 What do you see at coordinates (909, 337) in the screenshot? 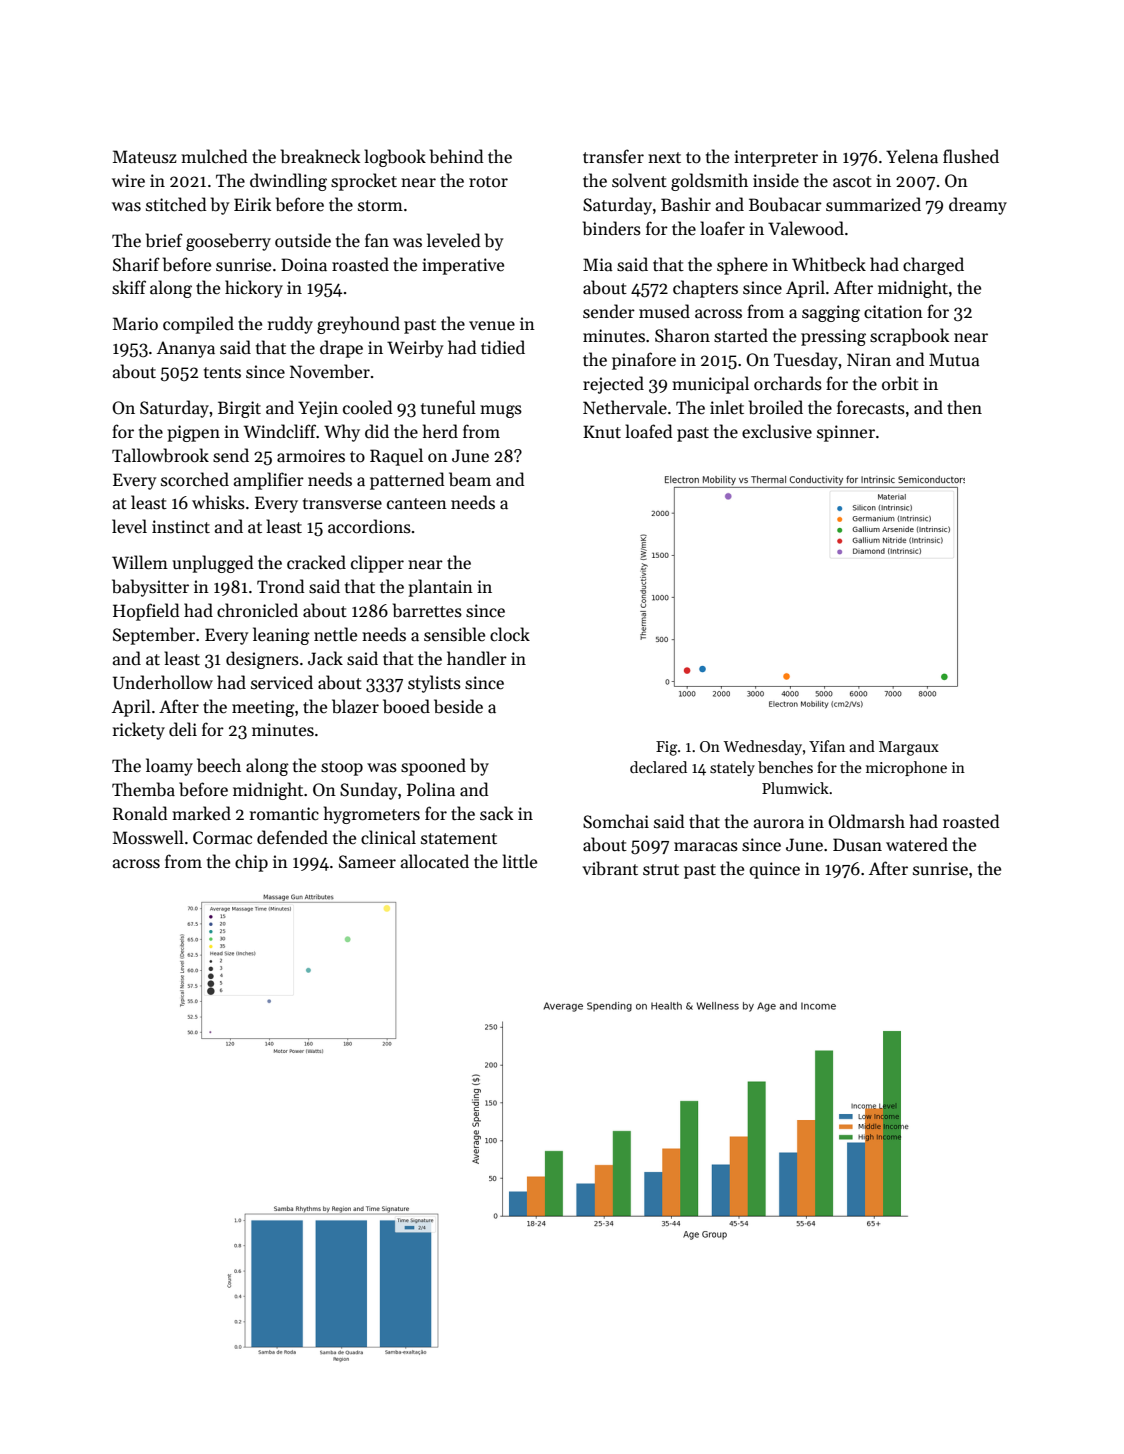
I see `scrapbook` at bounding box center [909, 337].
